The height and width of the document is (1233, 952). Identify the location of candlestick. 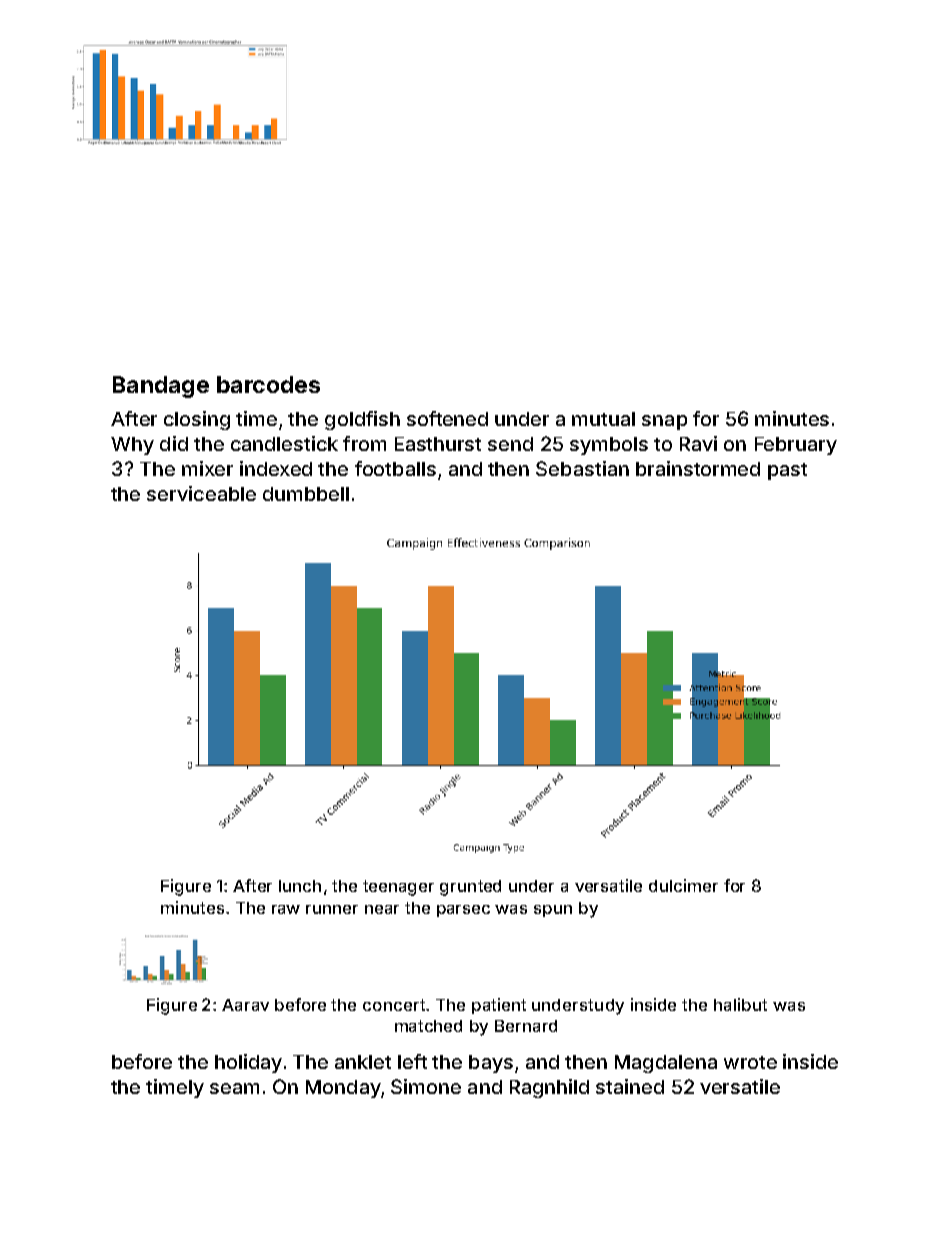
(284, 443).
